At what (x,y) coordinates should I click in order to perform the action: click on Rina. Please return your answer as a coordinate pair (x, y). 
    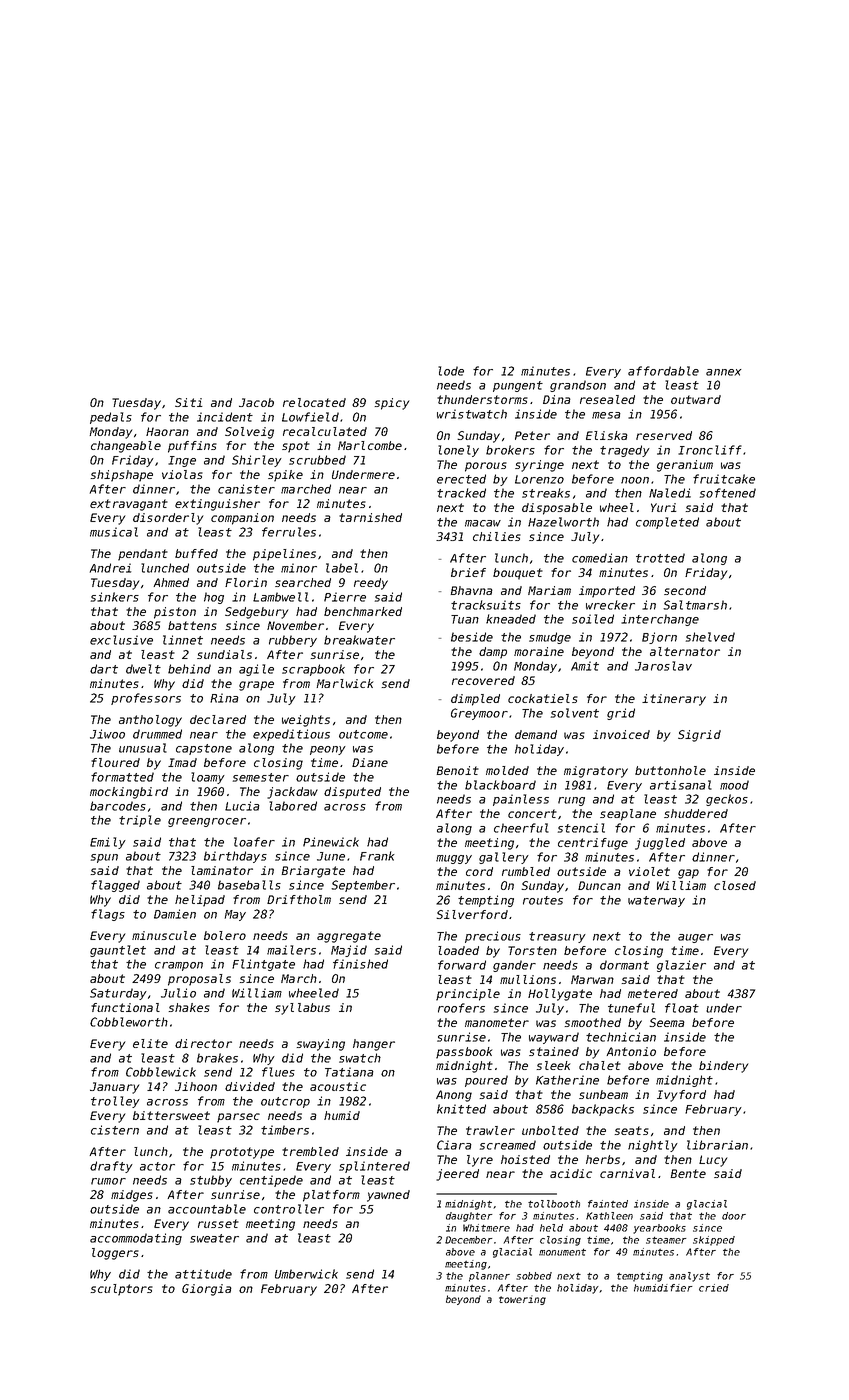
    Looking at the image, I should click on (224, 698).
